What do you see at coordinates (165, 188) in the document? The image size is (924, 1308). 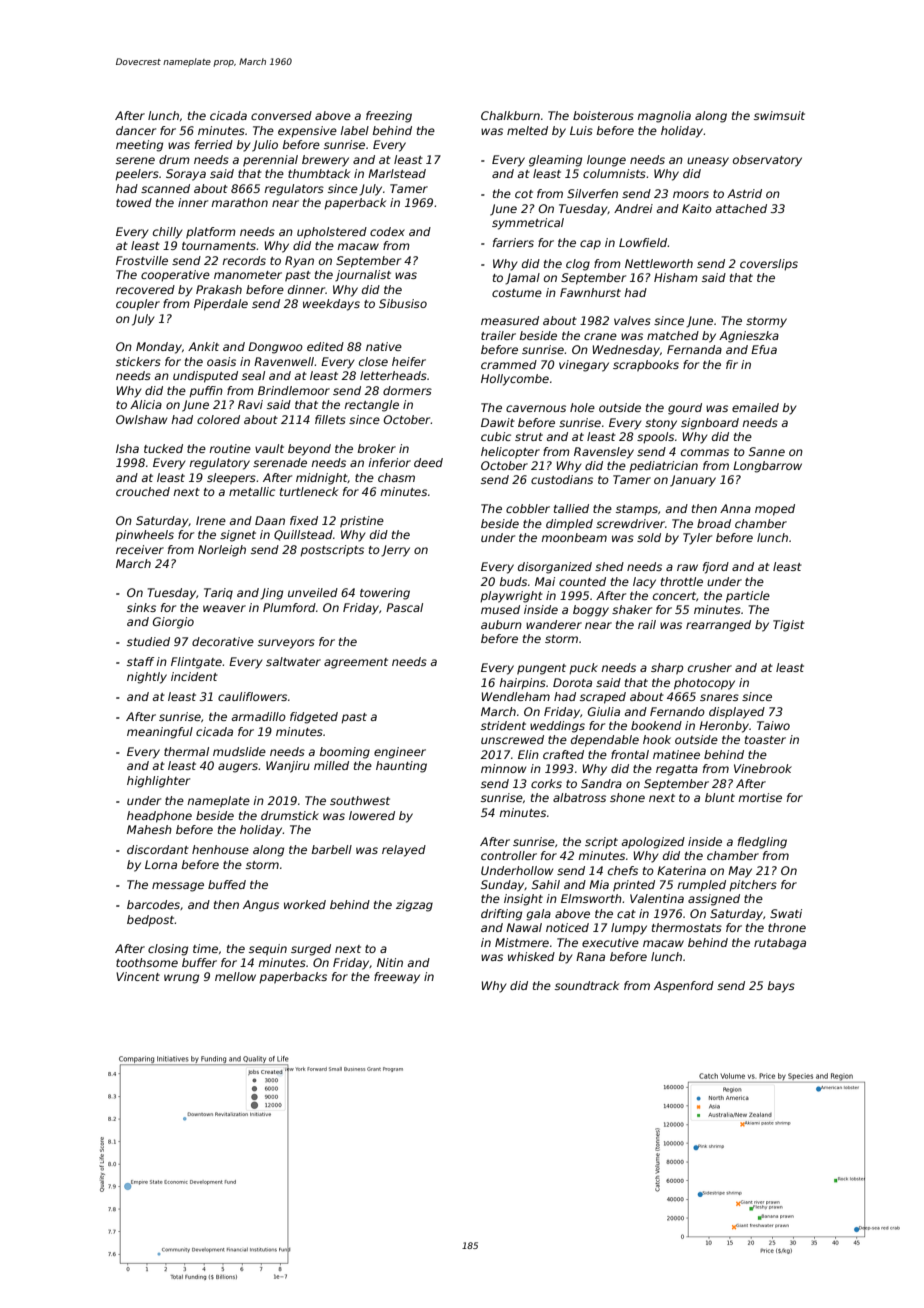 I see `scanned` at bounding box center [165, 188].
